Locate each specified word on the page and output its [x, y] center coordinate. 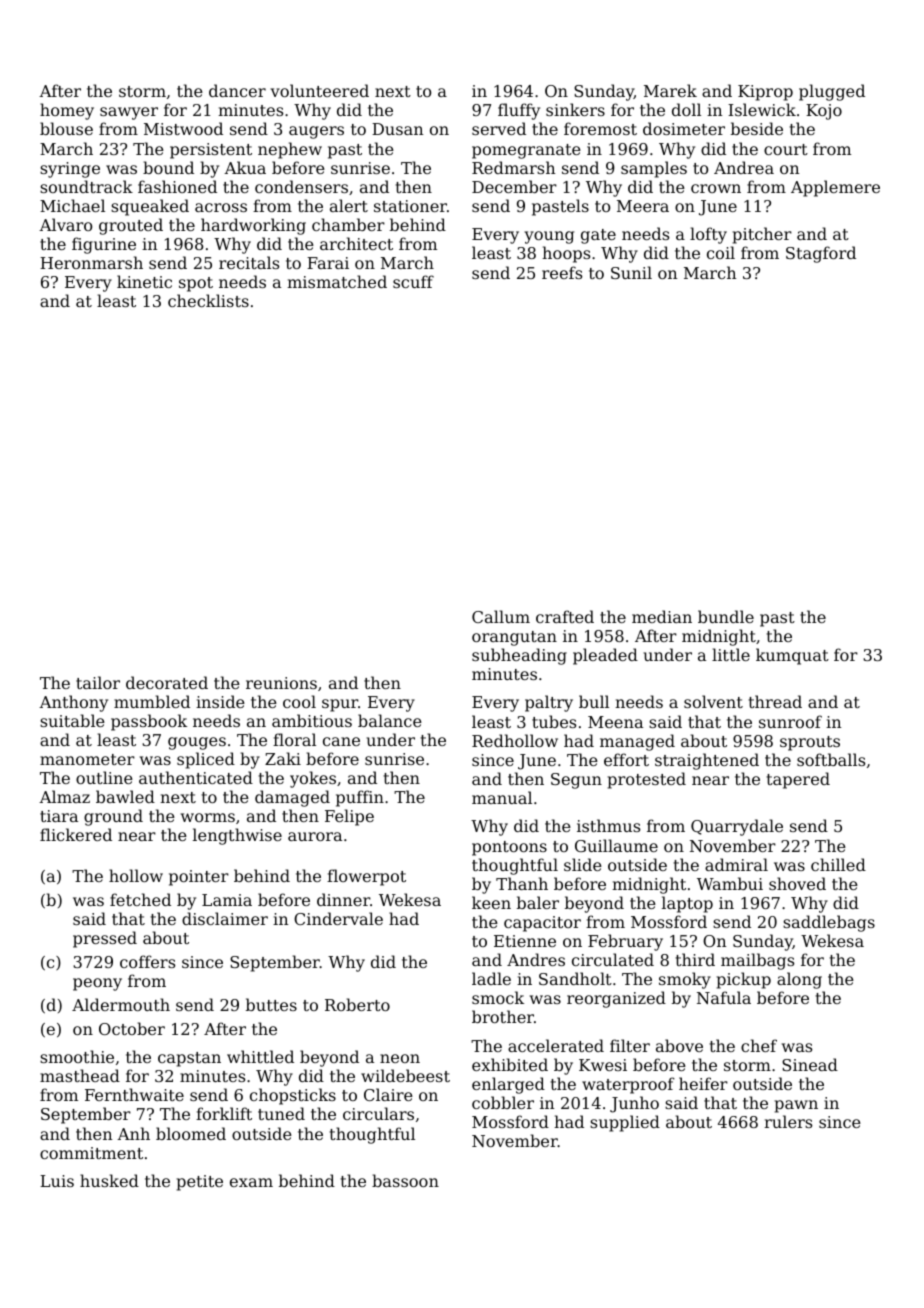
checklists [208, 300]
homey [67, 111]
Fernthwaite [134, 1094]
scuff [413, 281]
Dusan [398, 129]
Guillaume [616, 845]
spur [340, 705]
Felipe [349, 817]
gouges [197, 743]
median [662, 616]
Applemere [835, 188]
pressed [105, 939]
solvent [713, 701]
